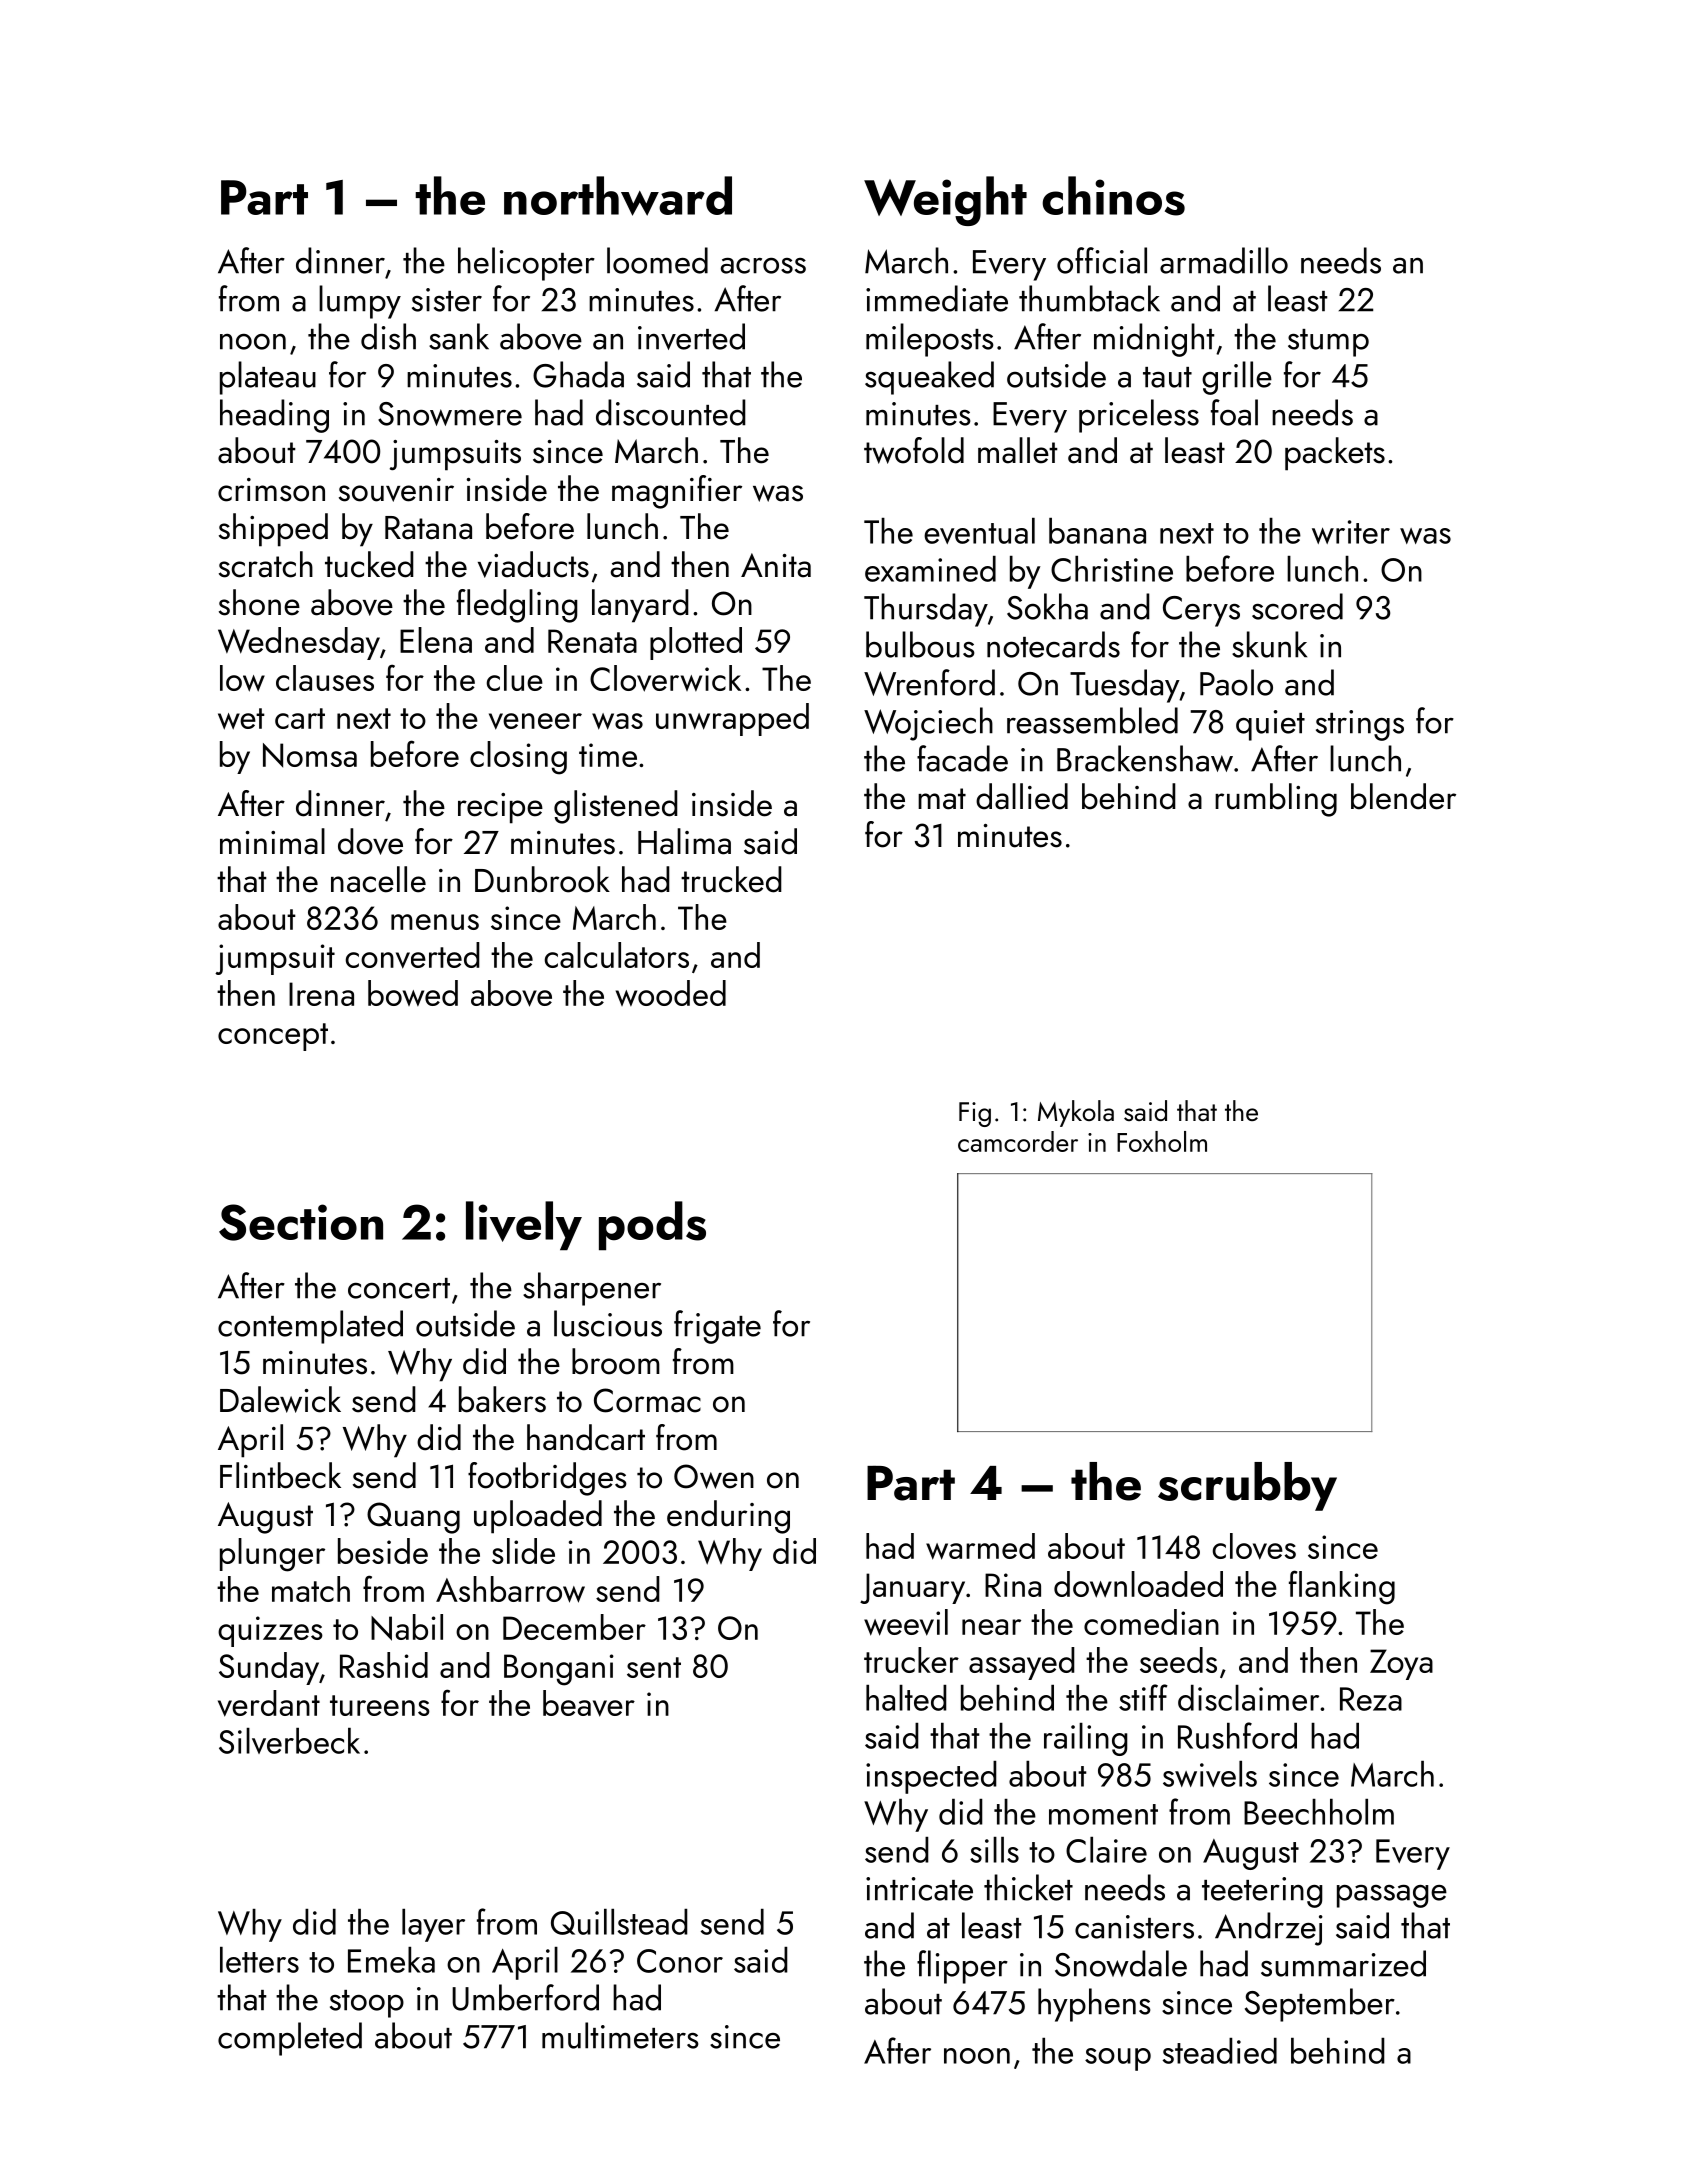  I want to click on Conor, so click(680, 1961).
